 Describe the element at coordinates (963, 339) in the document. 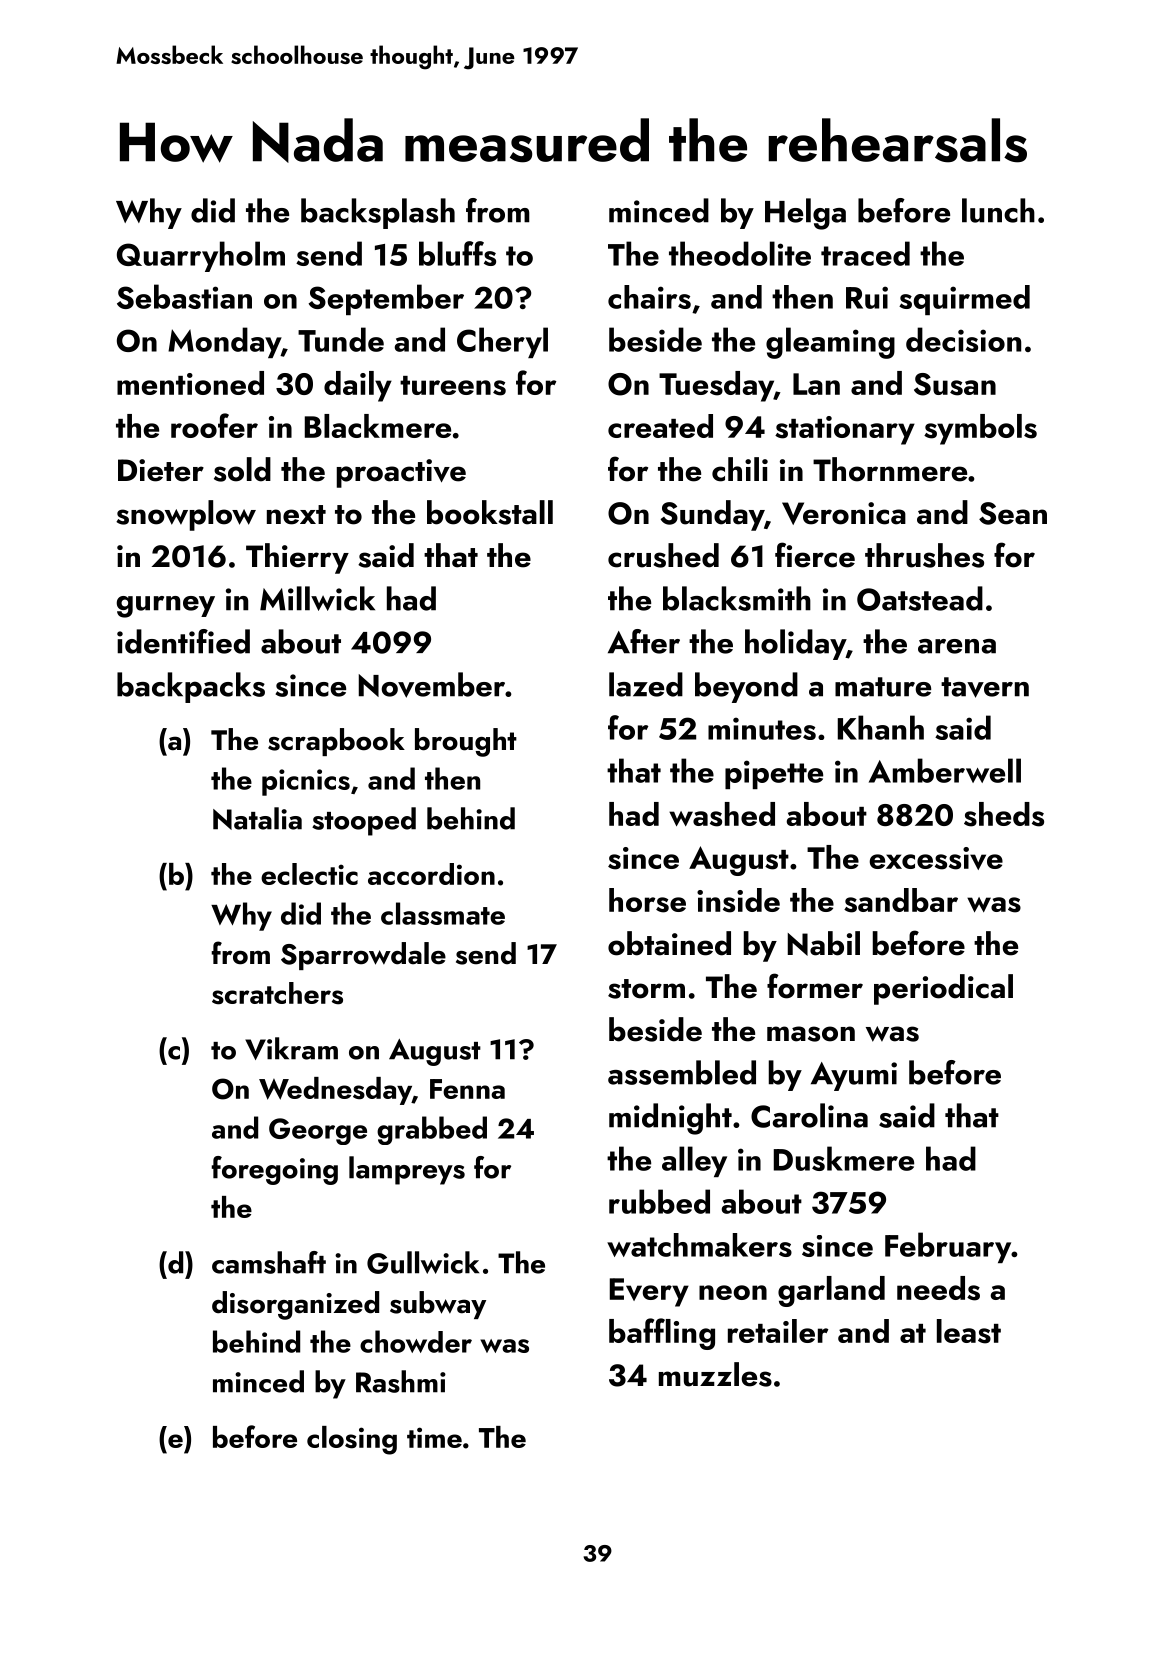

I see `decision` at that location.
